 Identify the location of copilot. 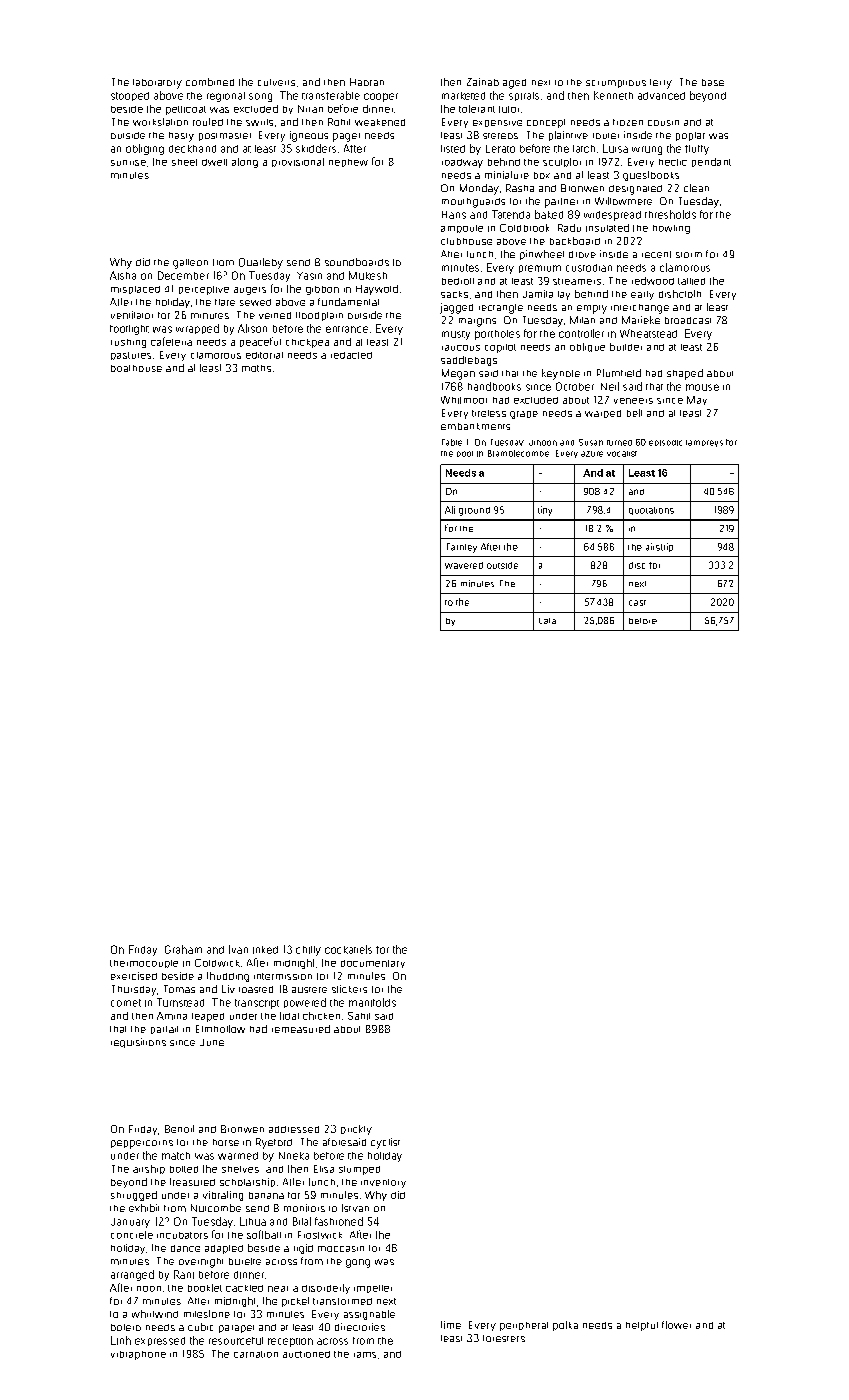
(500, 348).
